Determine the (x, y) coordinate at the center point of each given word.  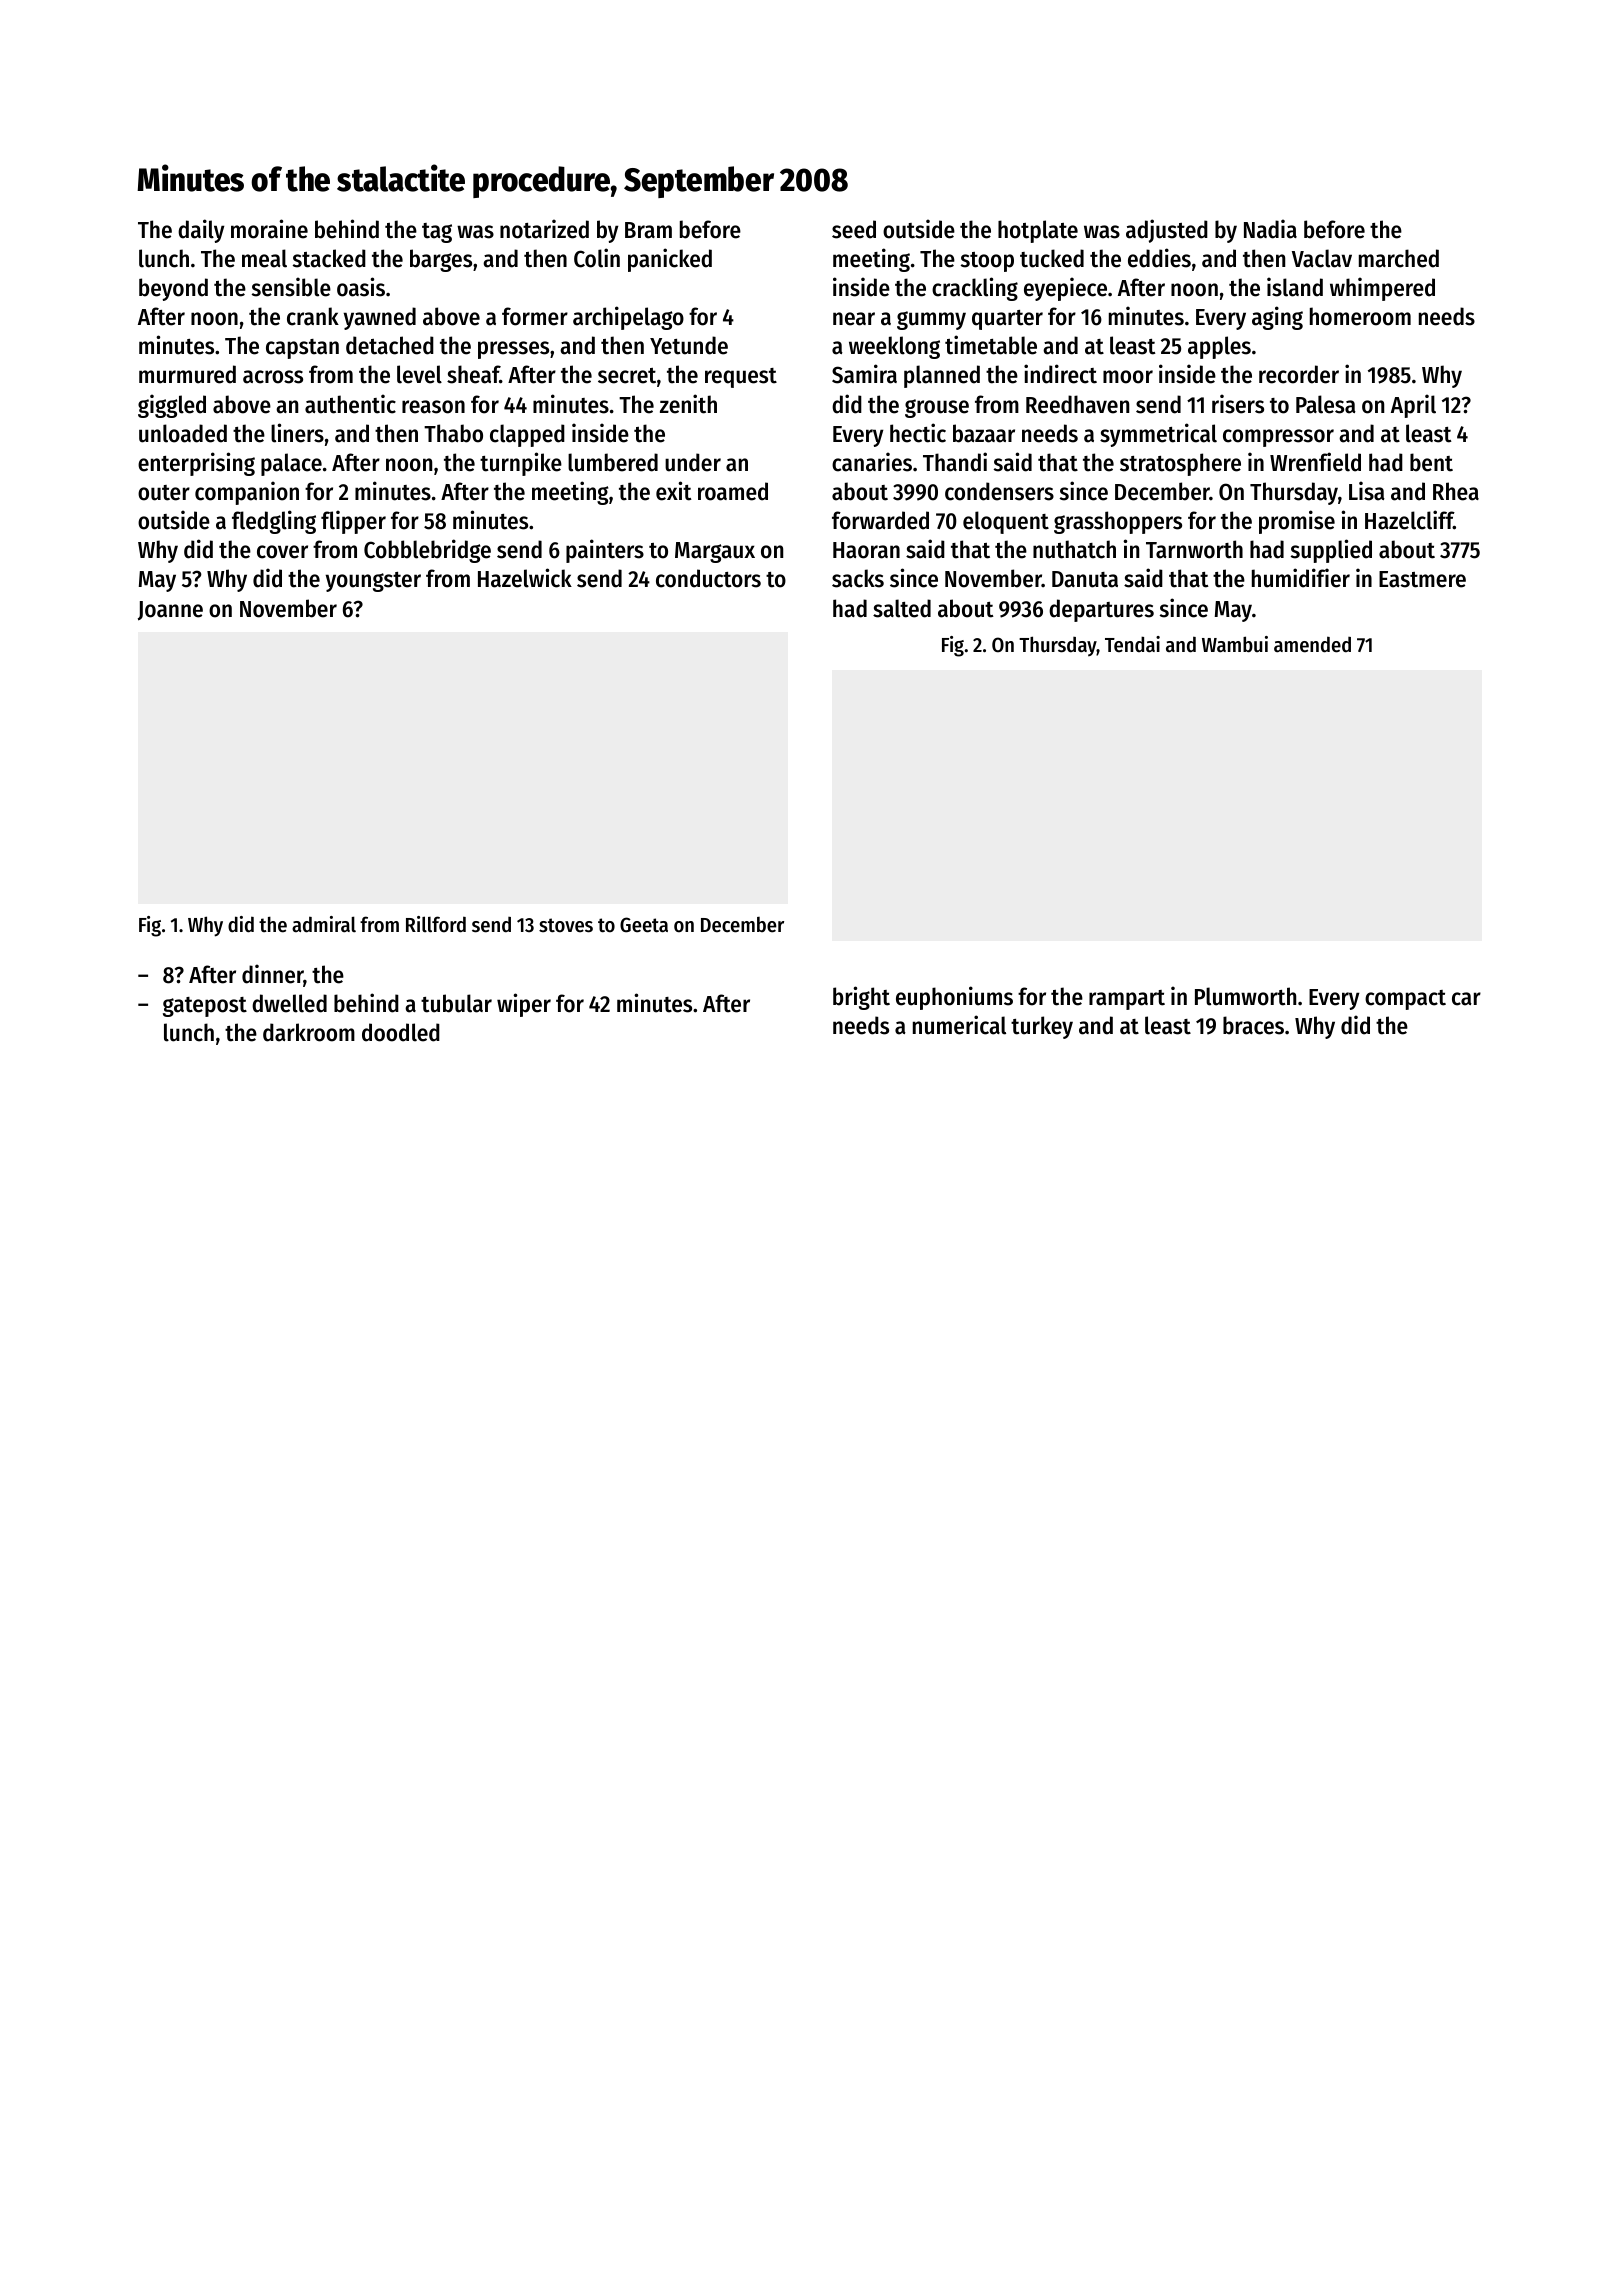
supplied (1331, 551)
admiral (324, 924)
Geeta (644, 925)
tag (437, 233)
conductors (708, 578)
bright (861, 998)
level (419, 374)
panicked (670, 260)
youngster (373, 582)
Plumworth (1245, 996)
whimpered (1382, 289)
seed (854, 229)
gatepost (205, 1007)
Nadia (1270, 229)
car (1466, 999)
